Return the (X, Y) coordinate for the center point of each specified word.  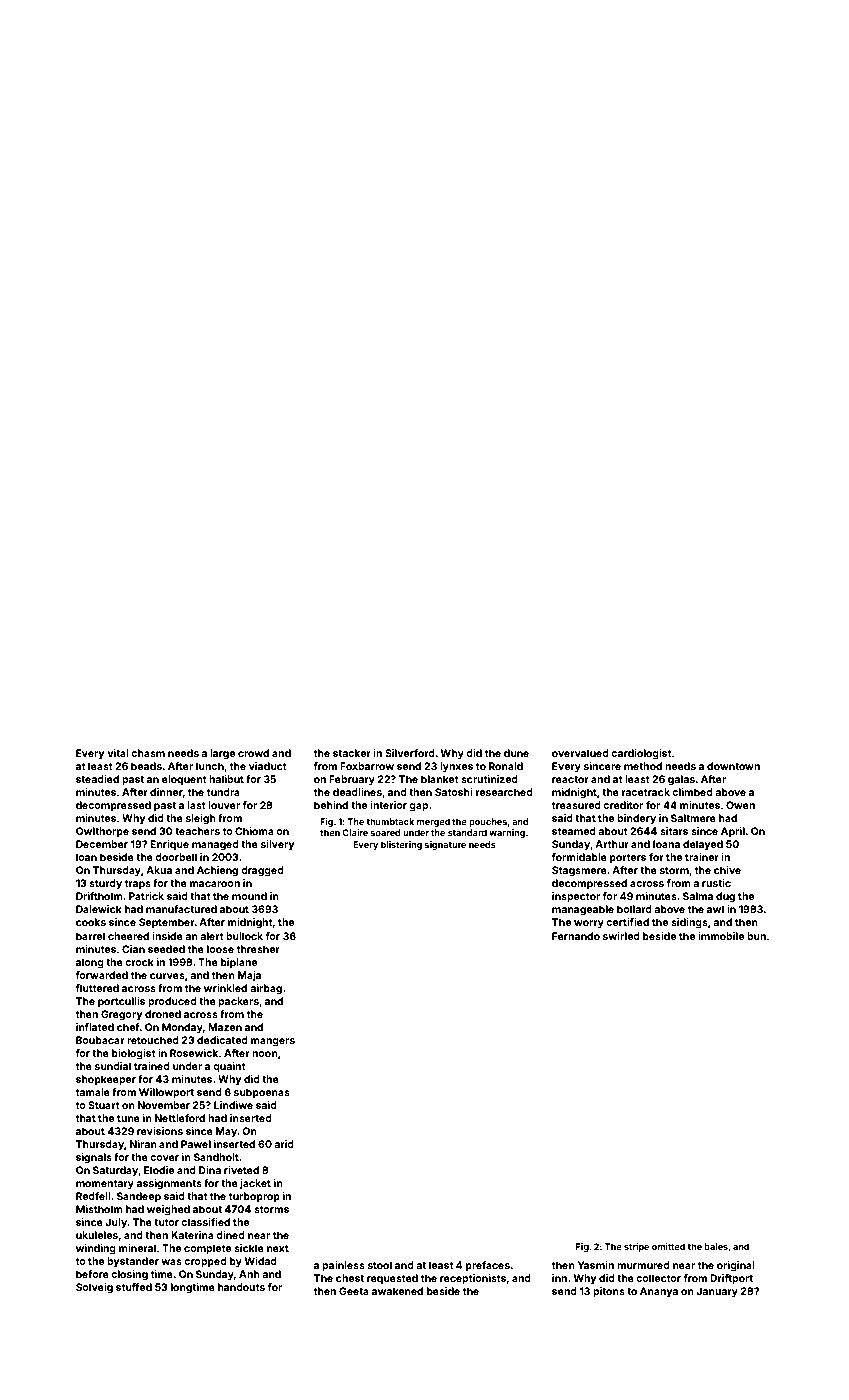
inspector (576, 897)
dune (516, 753)
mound (249, 896)
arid (284, 1144)
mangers (273, 1042)
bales (716, 1246)
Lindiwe (233, 1105)
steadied (97, 779)
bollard (634, 909)
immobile (721, 936)
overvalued (580, 753)
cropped (205, 1262)
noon (265, 1054)
